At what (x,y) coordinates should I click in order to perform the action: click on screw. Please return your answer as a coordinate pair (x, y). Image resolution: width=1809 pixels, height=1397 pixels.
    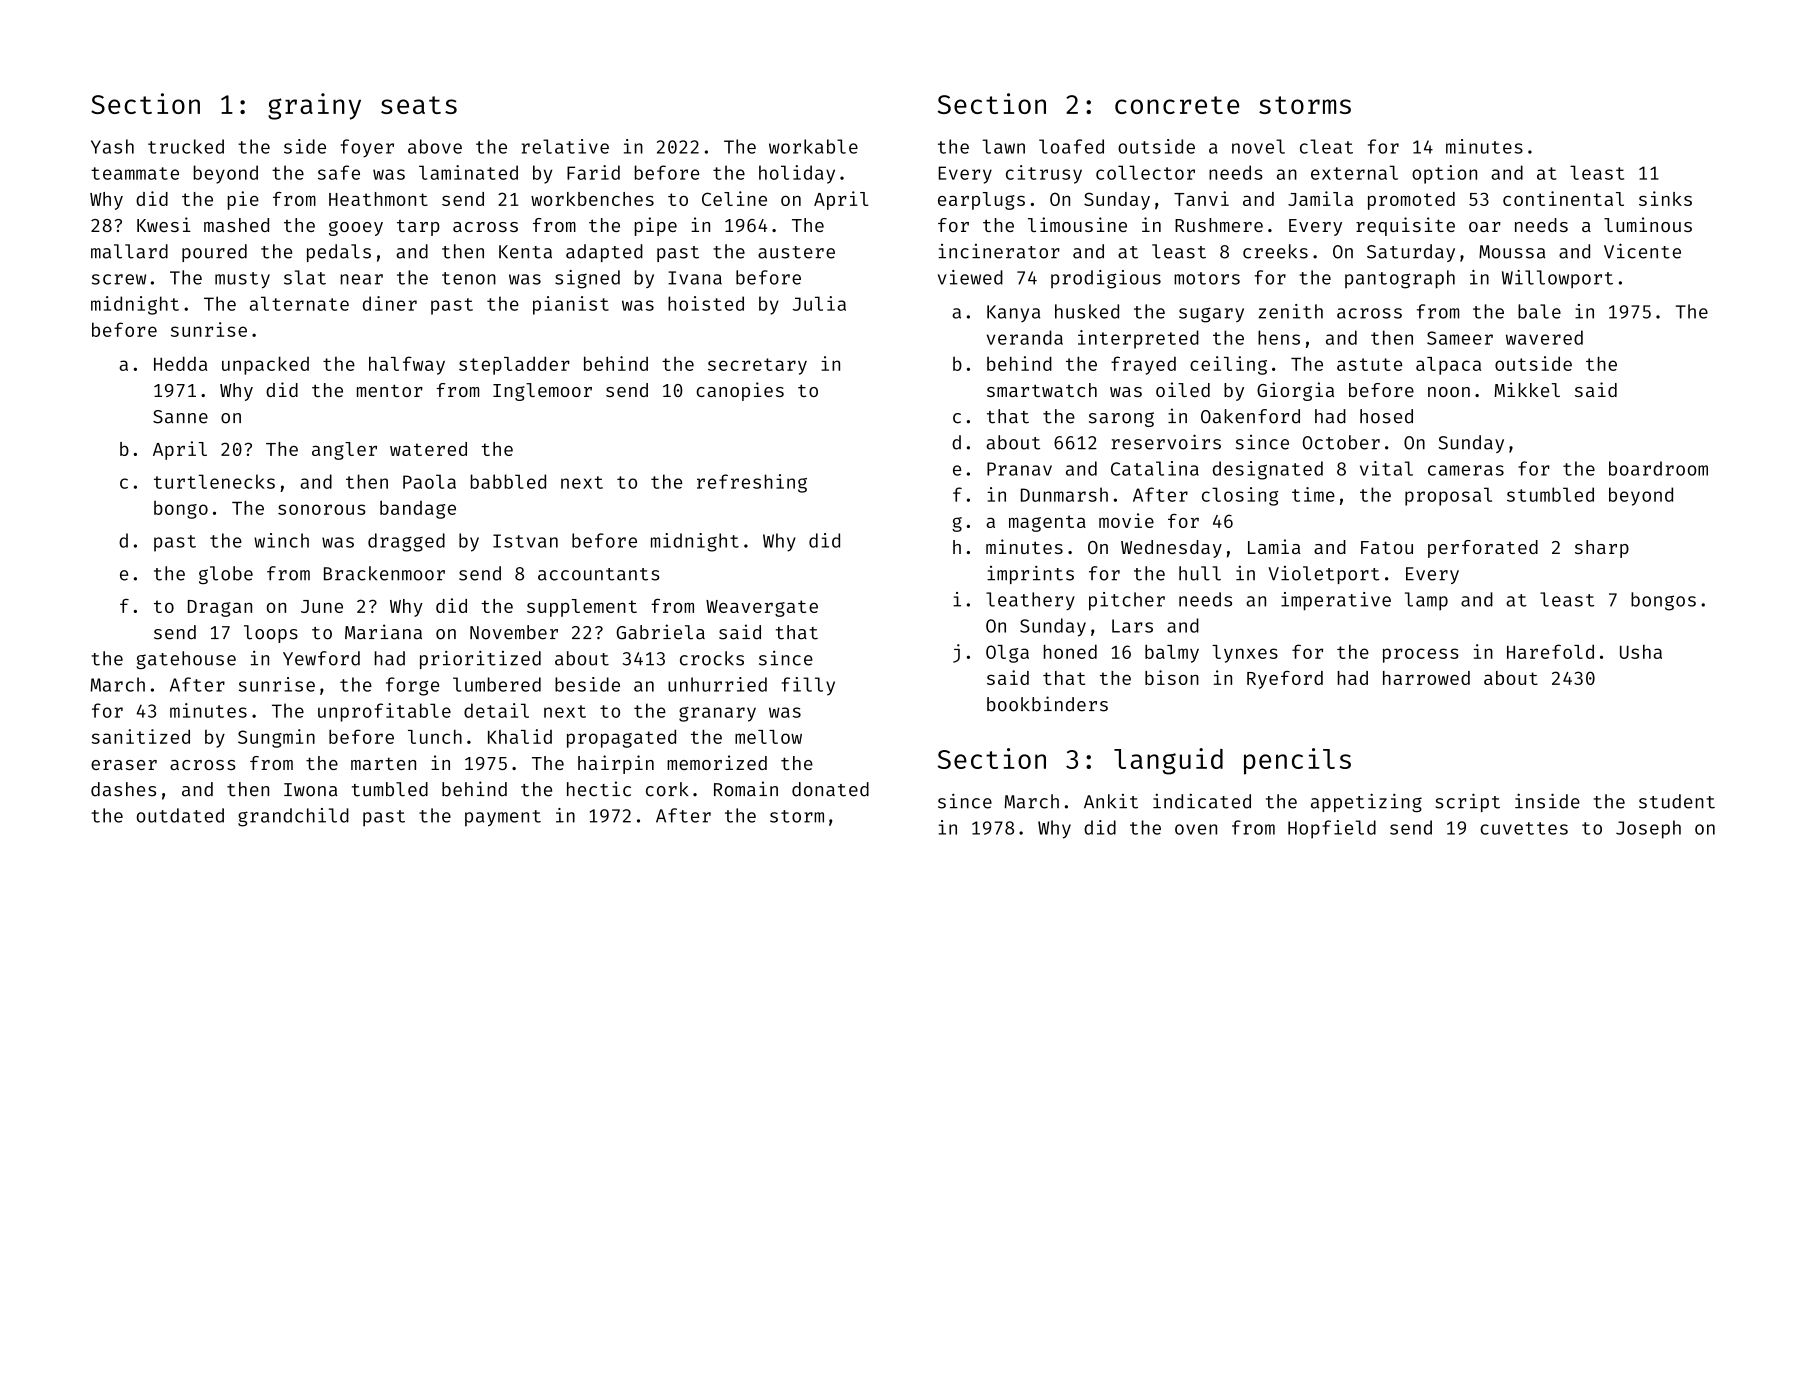
    Looking at the image, I should click on (119, 279).
